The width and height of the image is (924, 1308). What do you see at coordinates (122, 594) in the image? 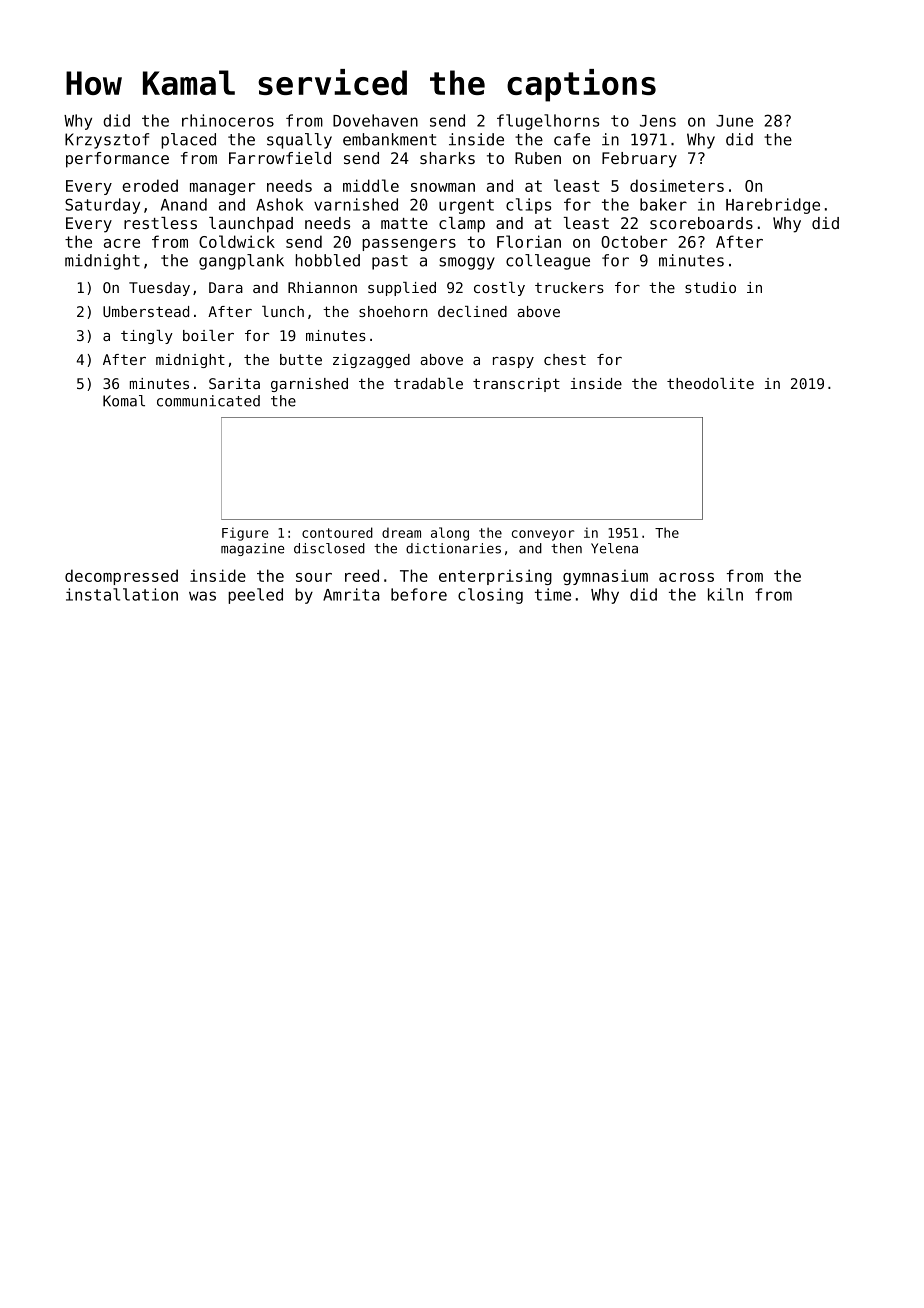
I see `installation` at bounding box center [122, 594].
